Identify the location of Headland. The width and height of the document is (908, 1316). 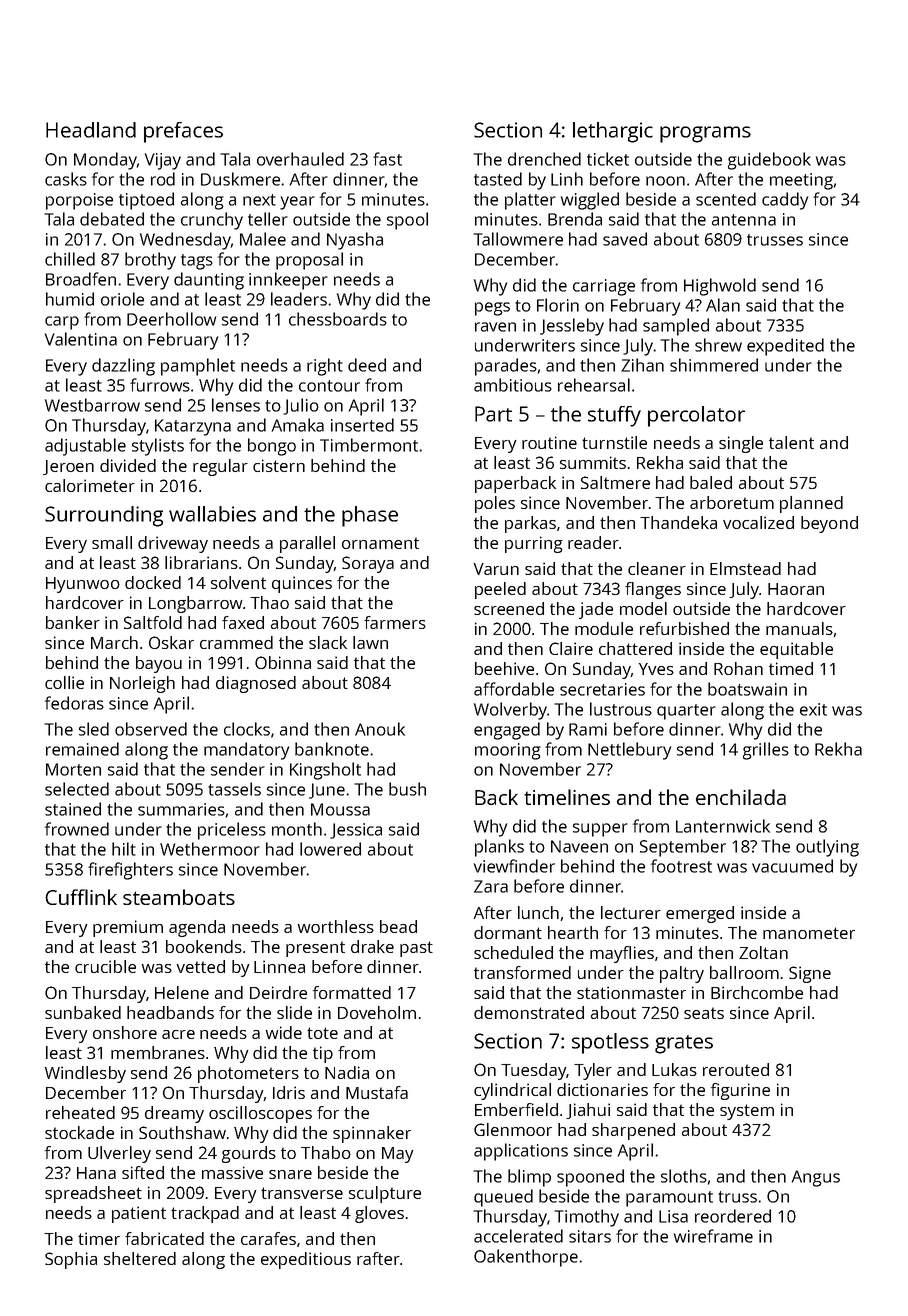
(91, 130).
